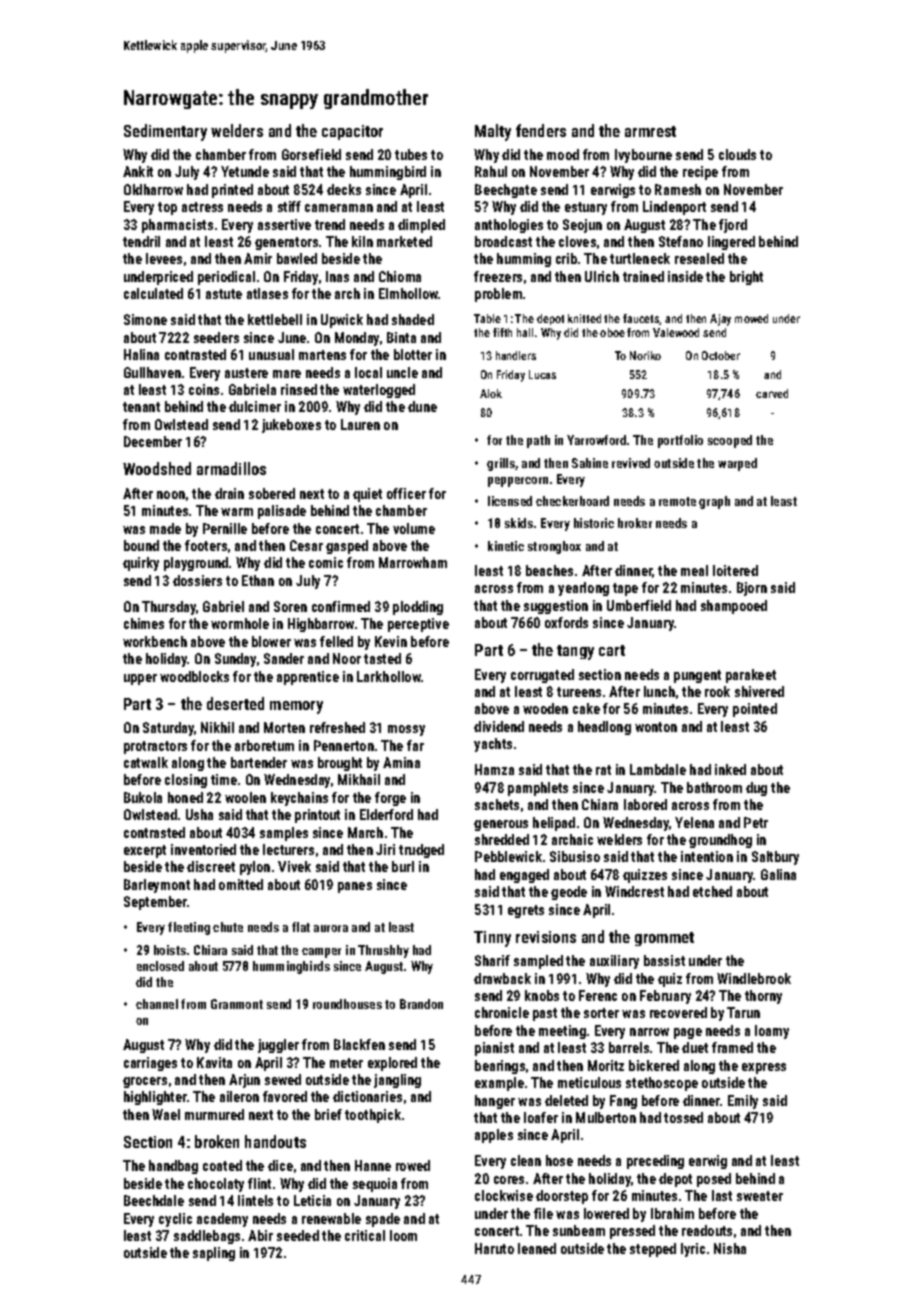  Describe the element at coordinates (495, 1102) in the document. I see `hanger` at that location.
